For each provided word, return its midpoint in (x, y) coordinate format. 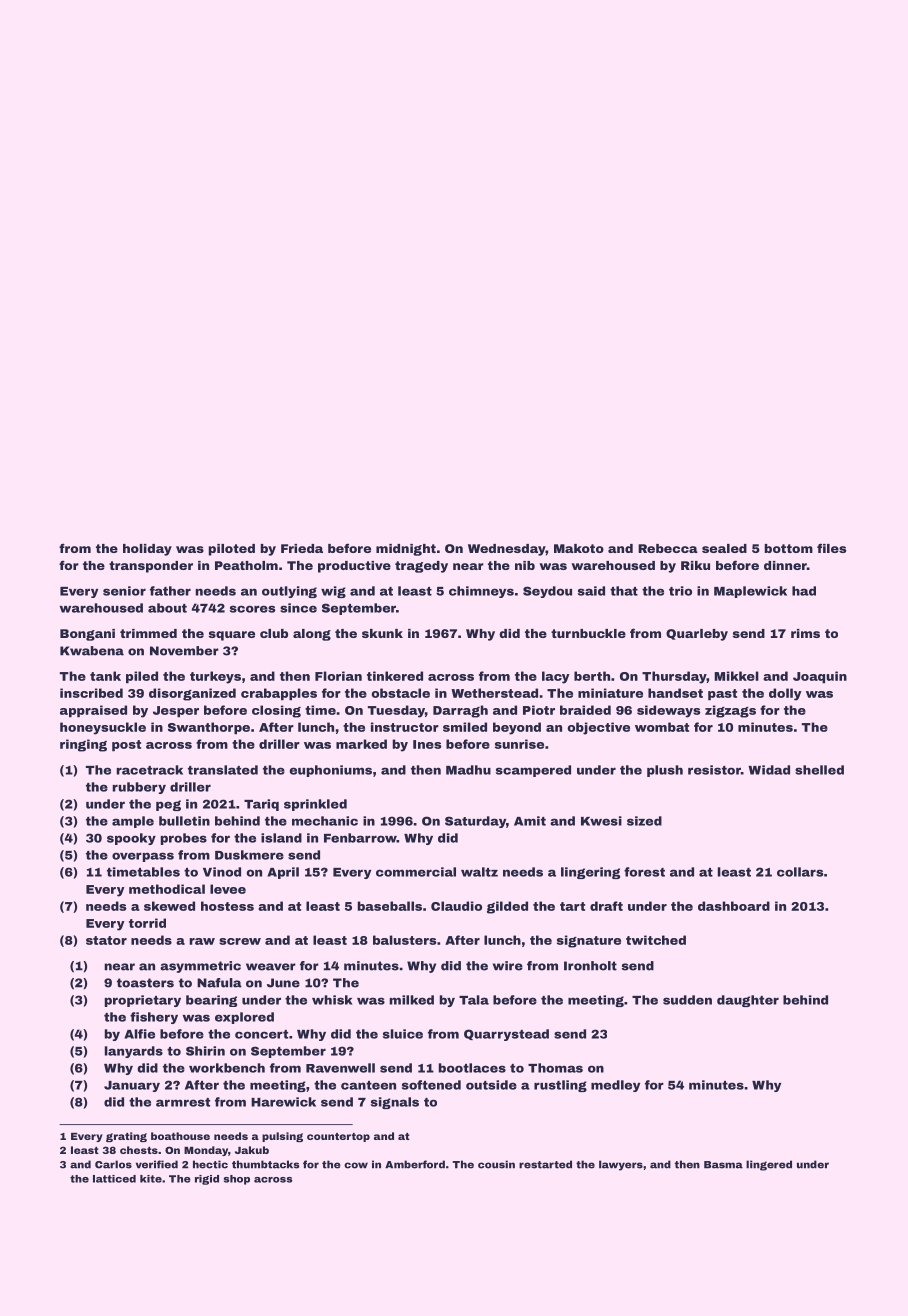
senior (124, 591)
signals (395, 1103)
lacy (556, 677)
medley (615, 1086)
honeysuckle (103, 728)
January (132, 1086)
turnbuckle (588, 633)
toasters (145, 983)
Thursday (674, 677)
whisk (332, 1000)
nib (525, 565)
